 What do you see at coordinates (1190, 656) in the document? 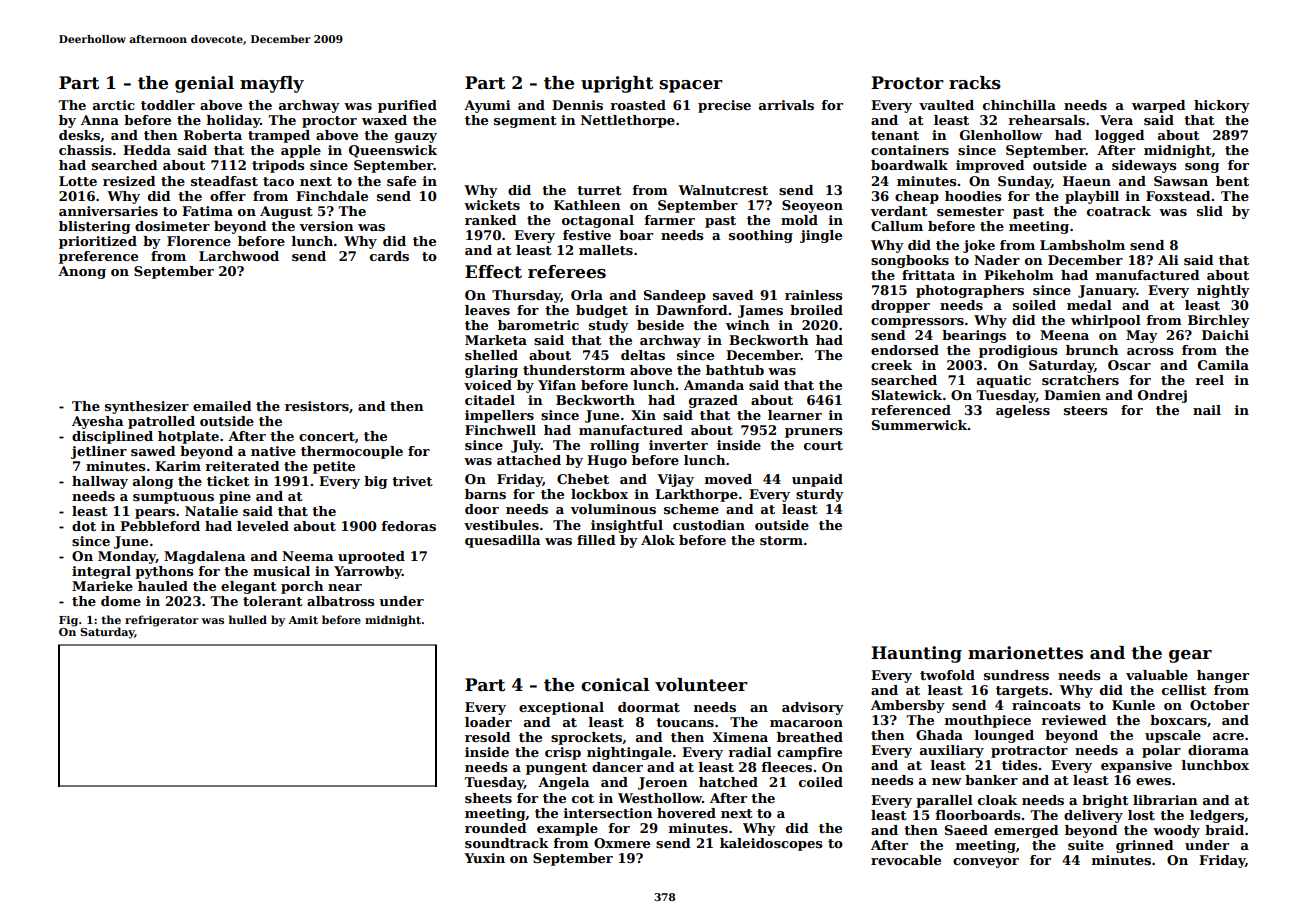
I see `gear` at bounding box center [1190, 656].
